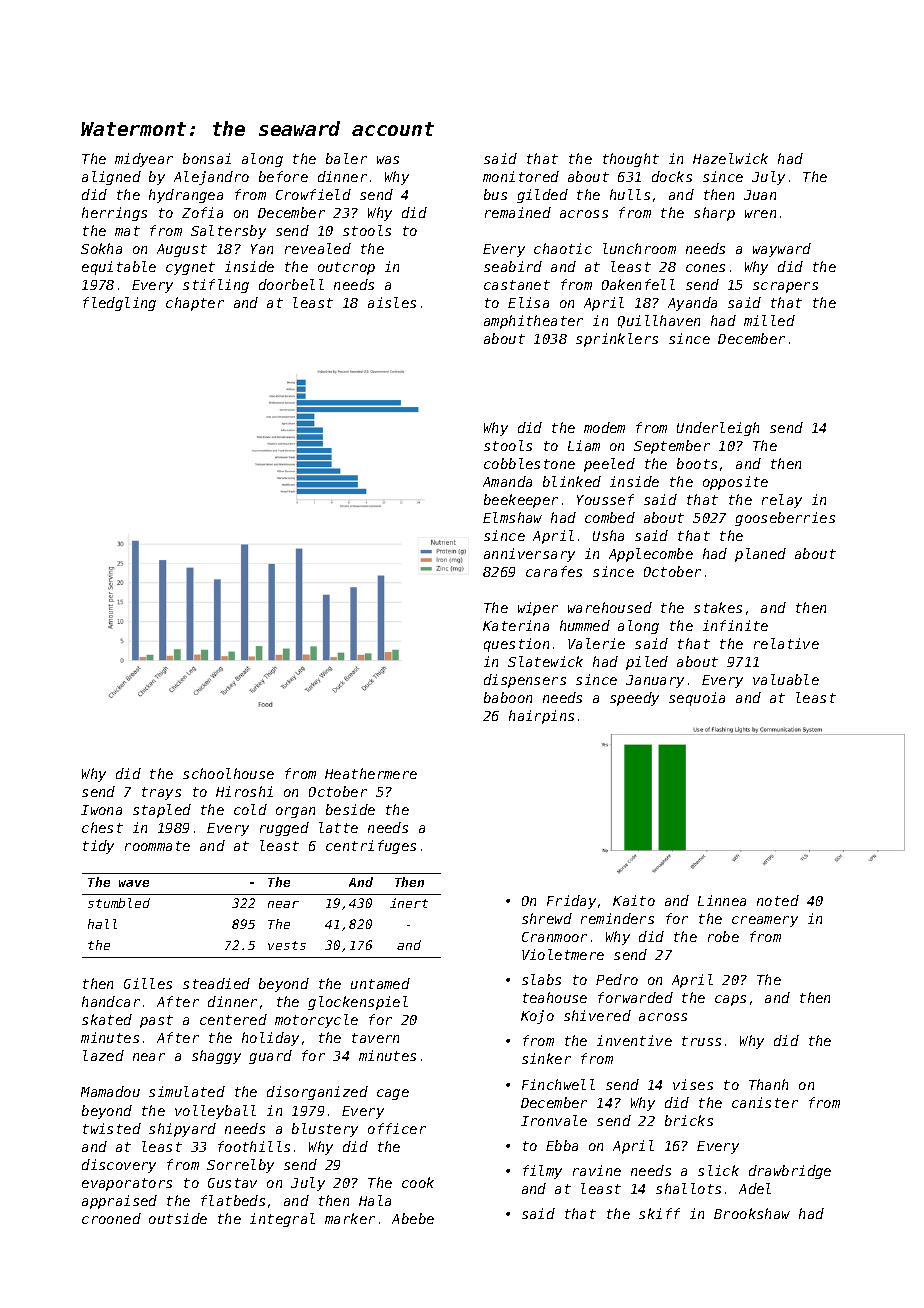 The image size is (924, 1308). What do you see at coordinates (697, 699) in the page?
I see `sequoia` at bounding box center [697, 699].
